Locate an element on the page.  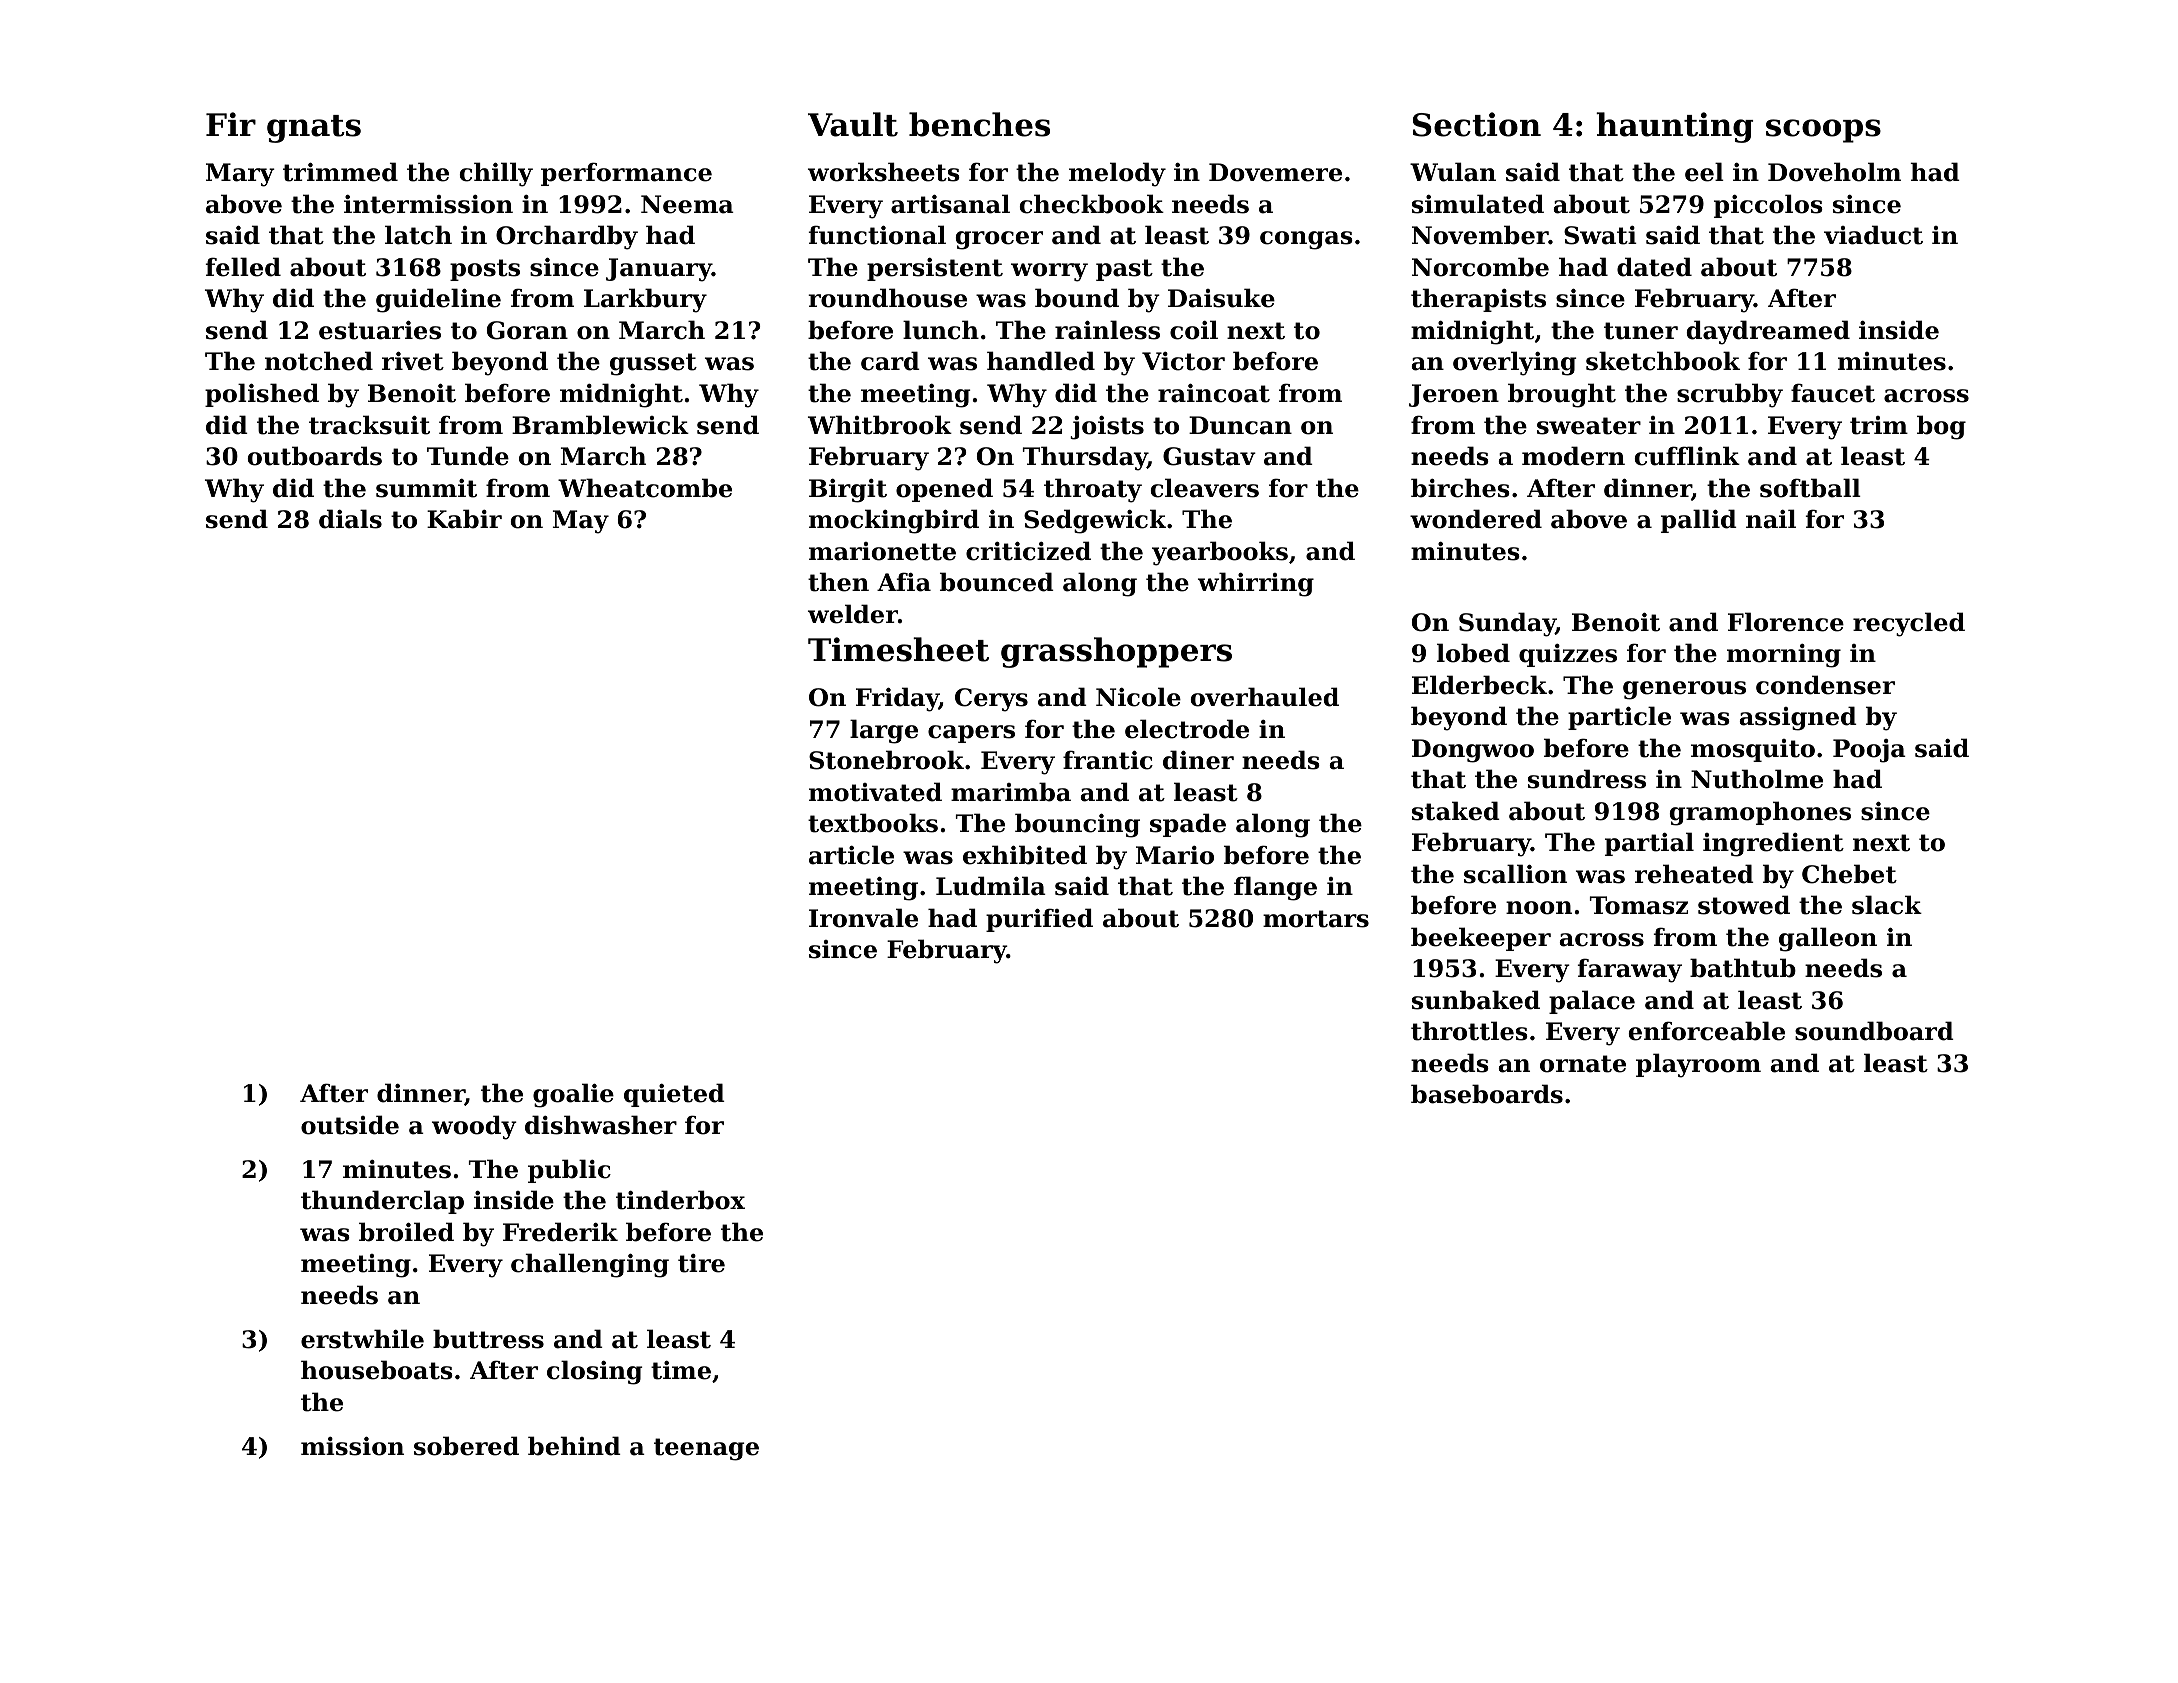
Pooja is located at coordinates (1869, 751).
